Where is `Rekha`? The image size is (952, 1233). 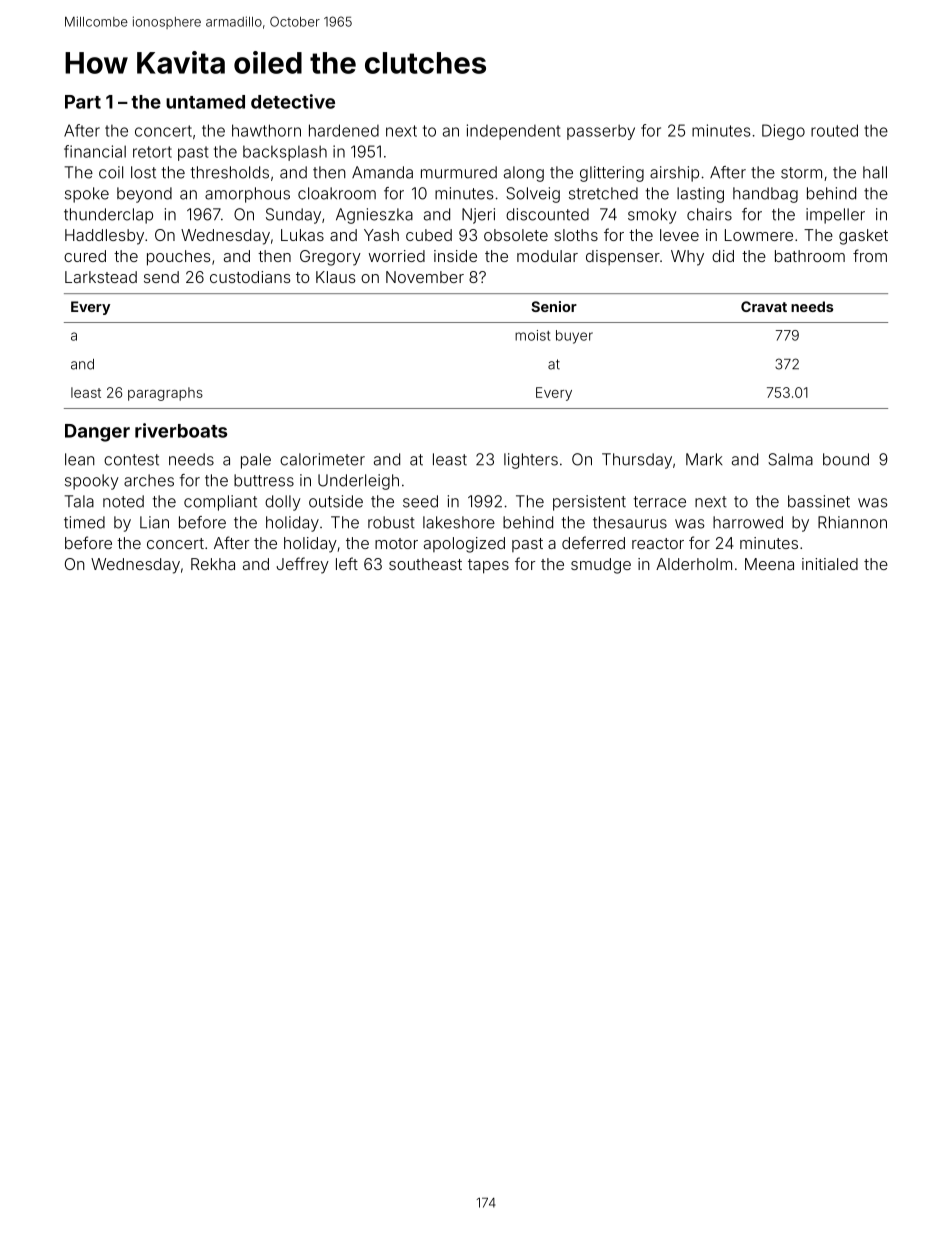
Rekha is located at coordinates (213, 564).
